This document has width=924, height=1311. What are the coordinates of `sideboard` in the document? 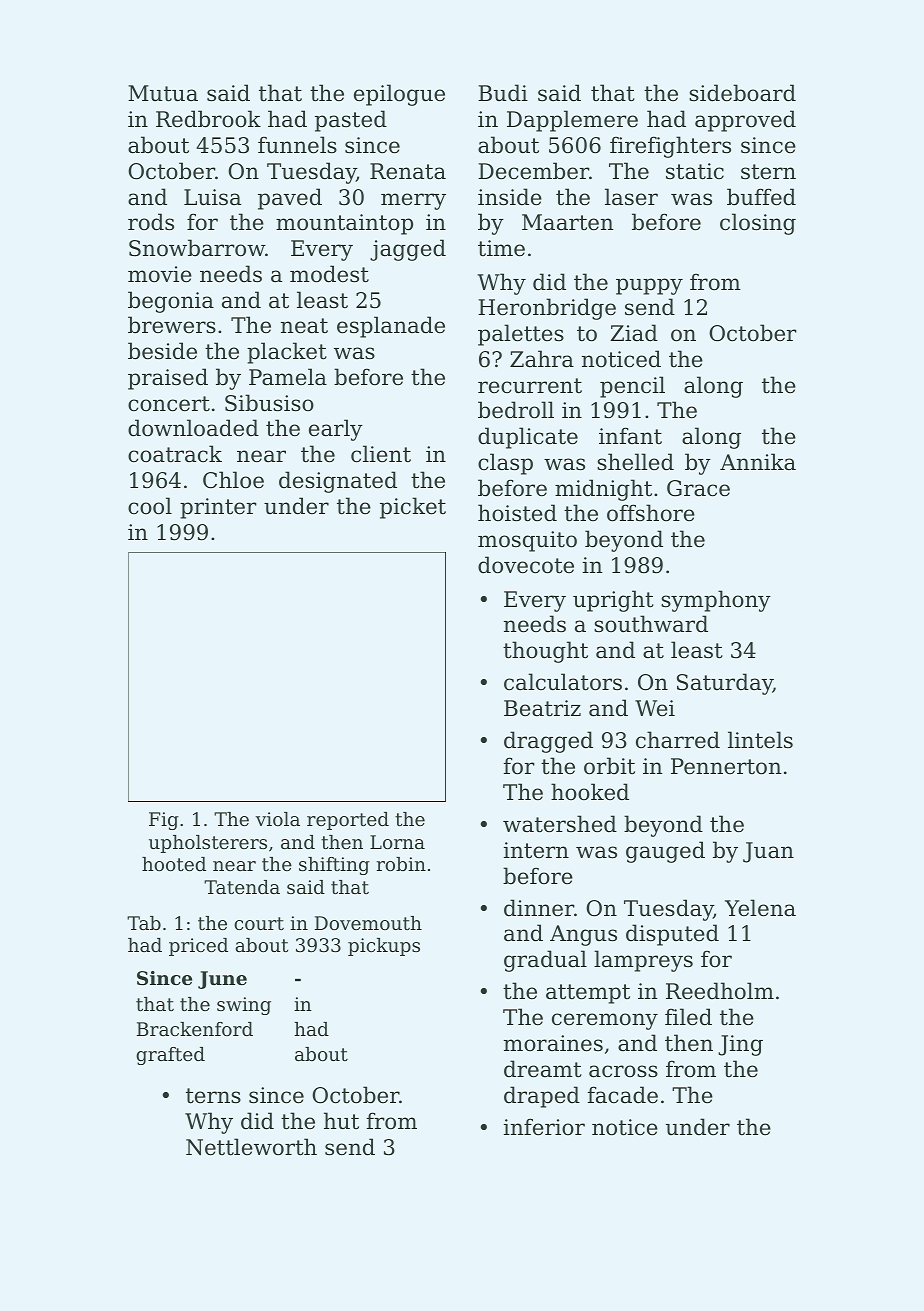 It's located at (742, 93).
